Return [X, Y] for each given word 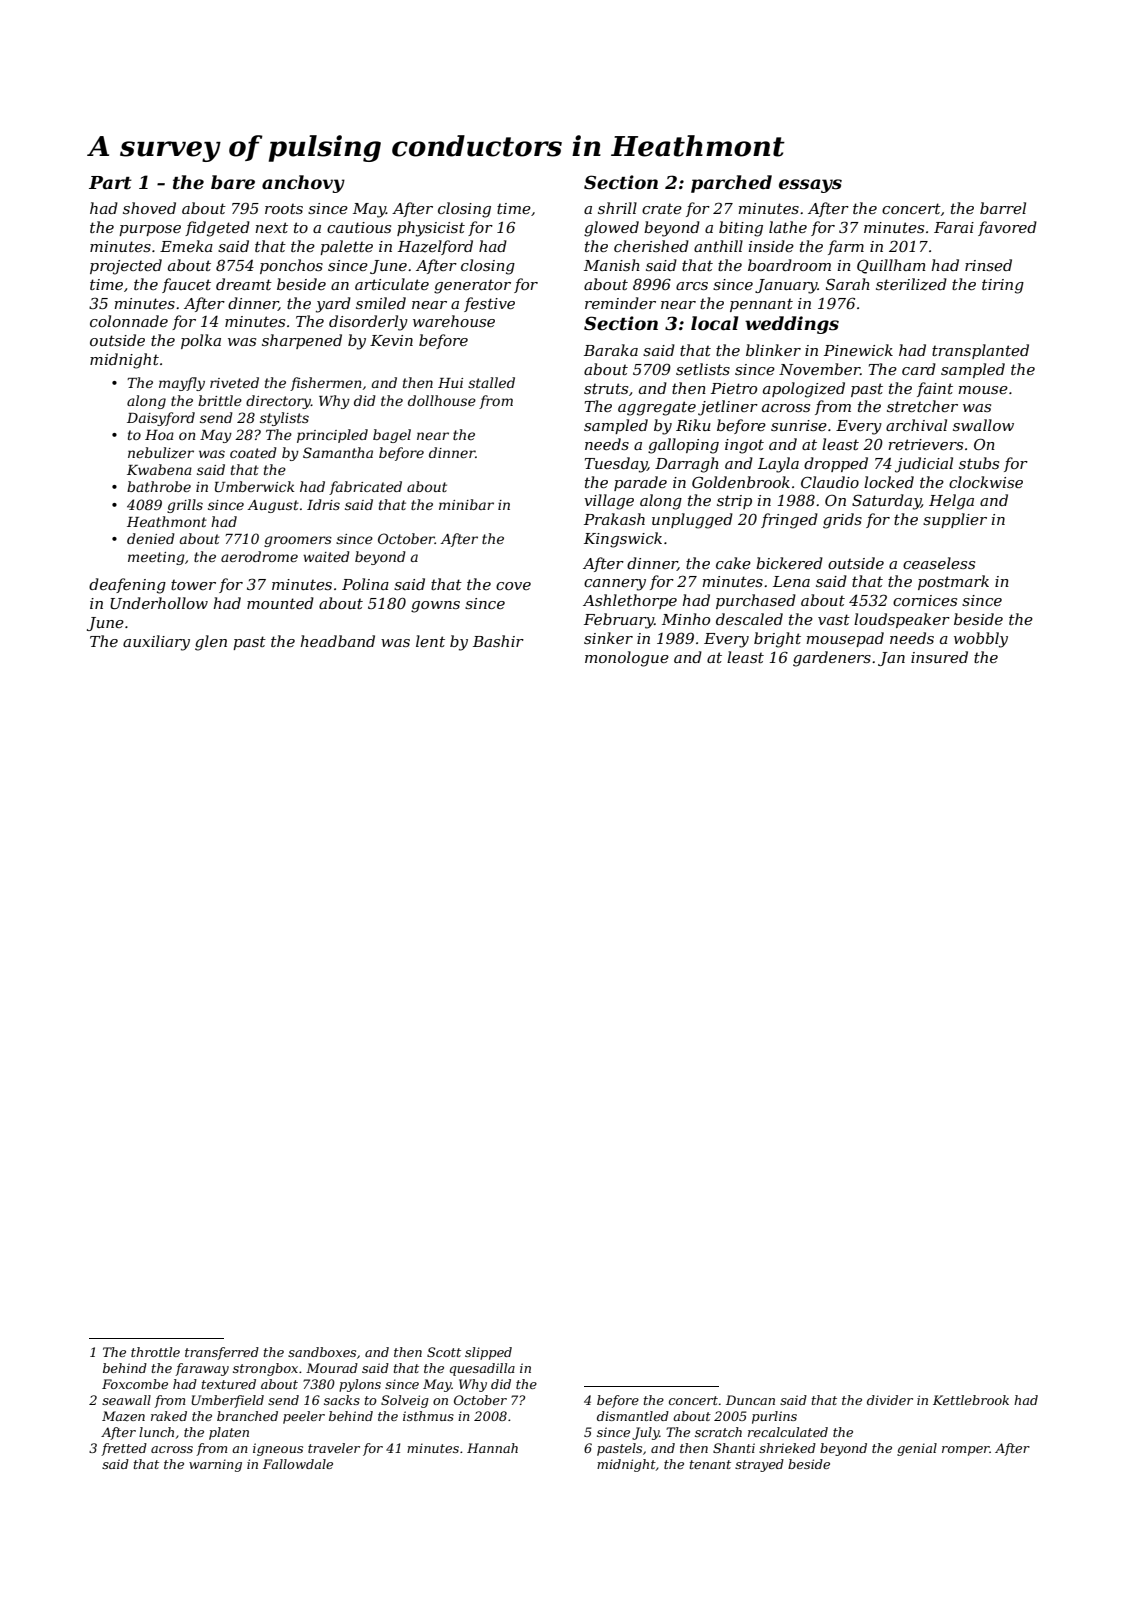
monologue [627, 659]
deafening [127, 586]
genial [917, 1449]
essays [810, 186]
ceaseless [939, 563]
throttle [155, 1352]
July [646, 1433]
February [619, 621]
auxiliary [156, 643]
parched [731, 184]
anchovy [303, 184]
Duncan [750, 1400]
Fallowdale [298, 1464]
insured [939, 657]
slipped [488, 1353]
